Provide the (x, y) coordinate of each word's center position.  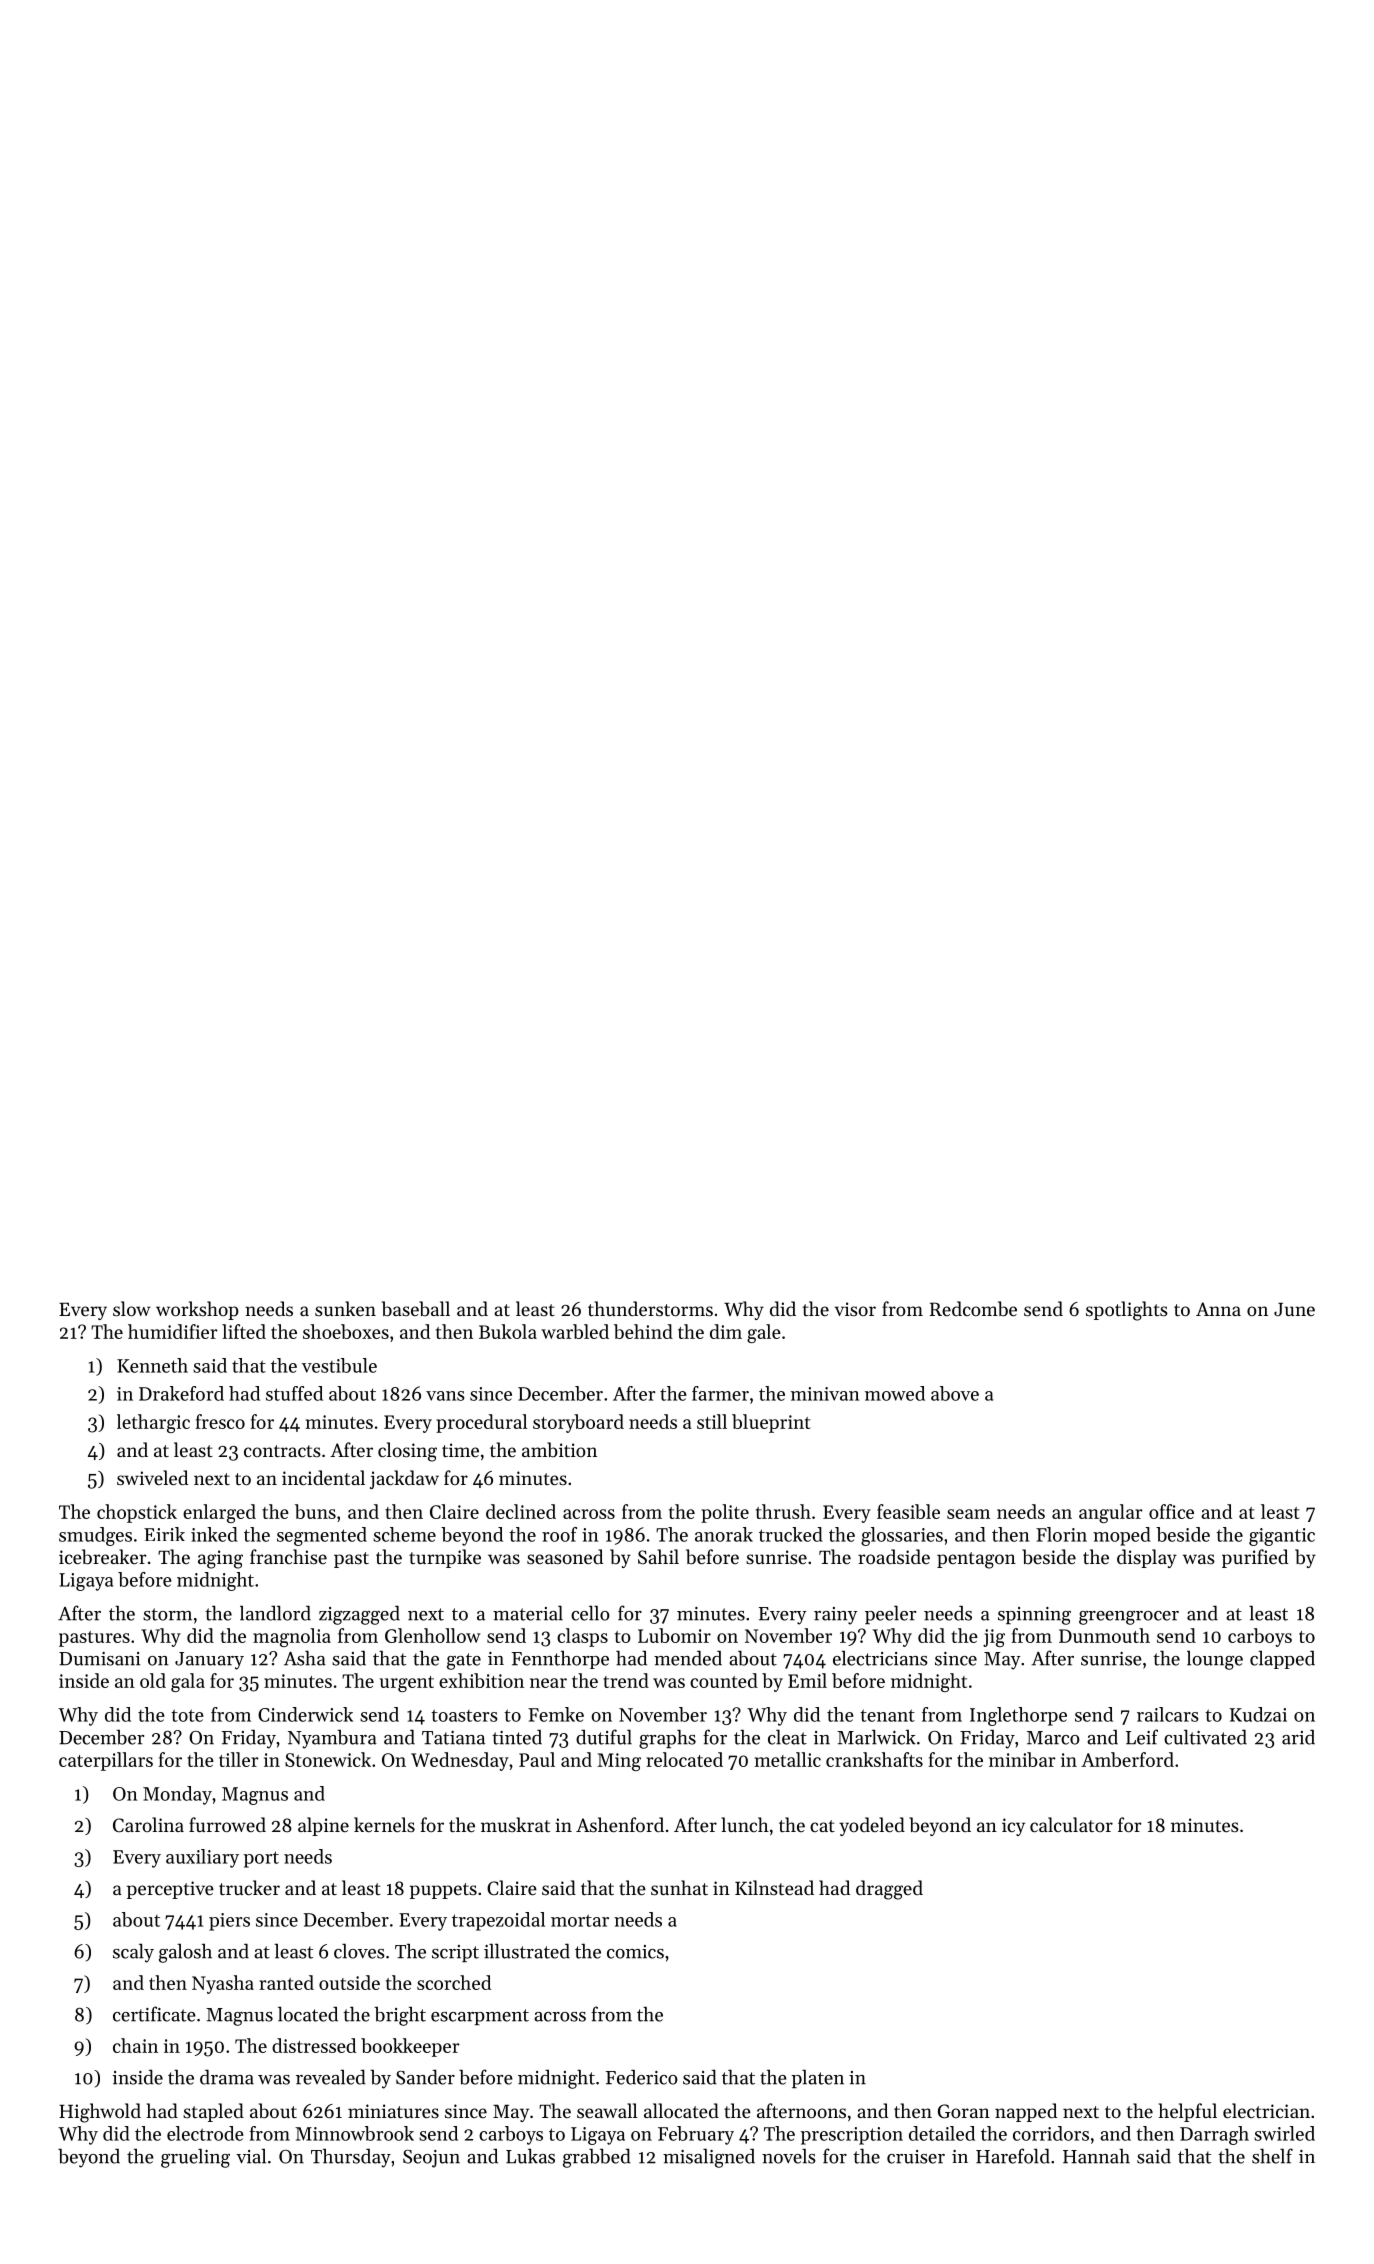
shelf (1272, 2156)
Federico (642, 2077)
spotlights (1127, 1311)
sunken (345, 1308)
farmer (720, 1393)
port (261, 1859)
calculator (1071, 1824)
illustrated (527, 1951)
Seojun (431, 2159)
